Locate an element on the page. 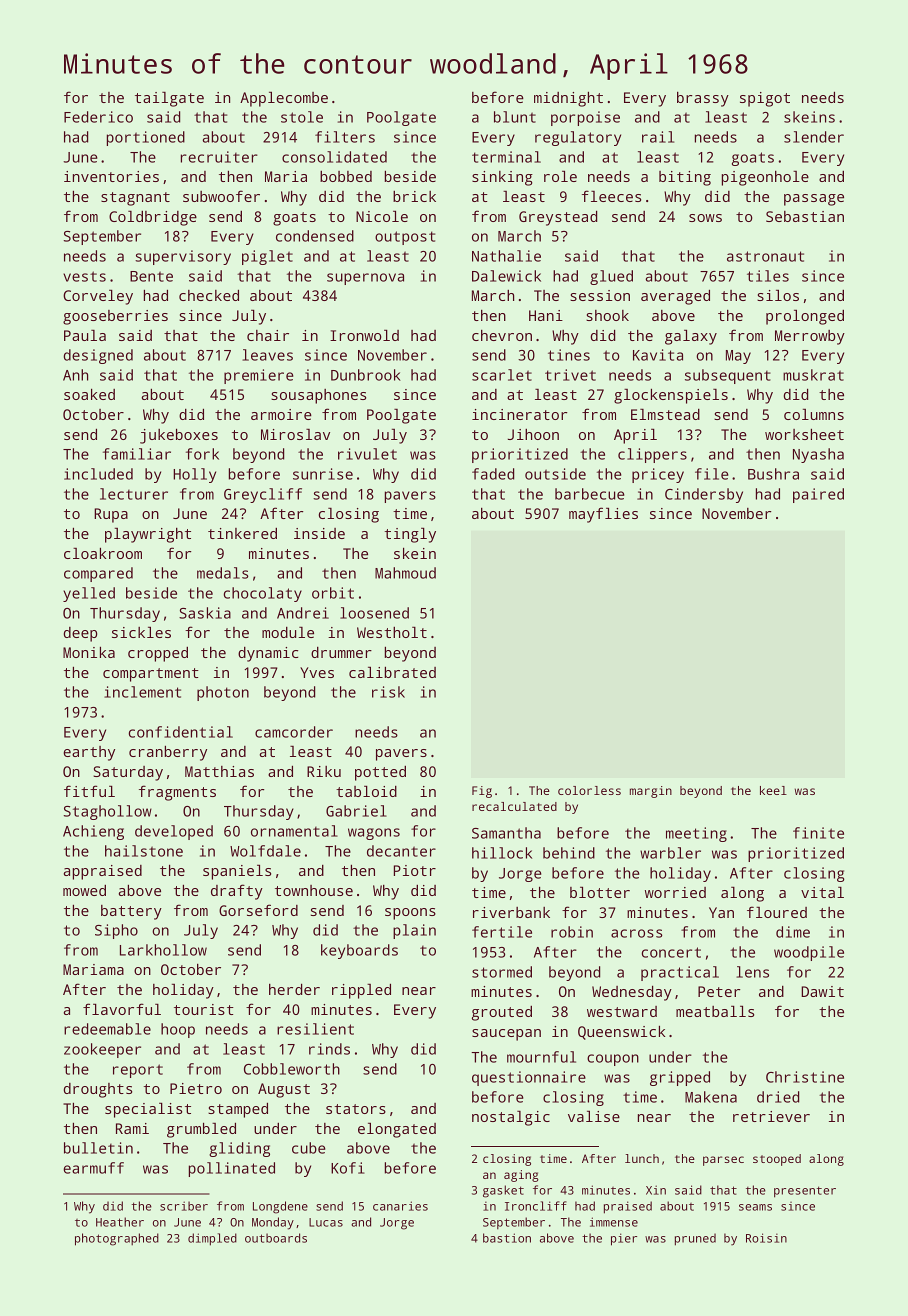  Rami is located at coordinates (132, 1128).
